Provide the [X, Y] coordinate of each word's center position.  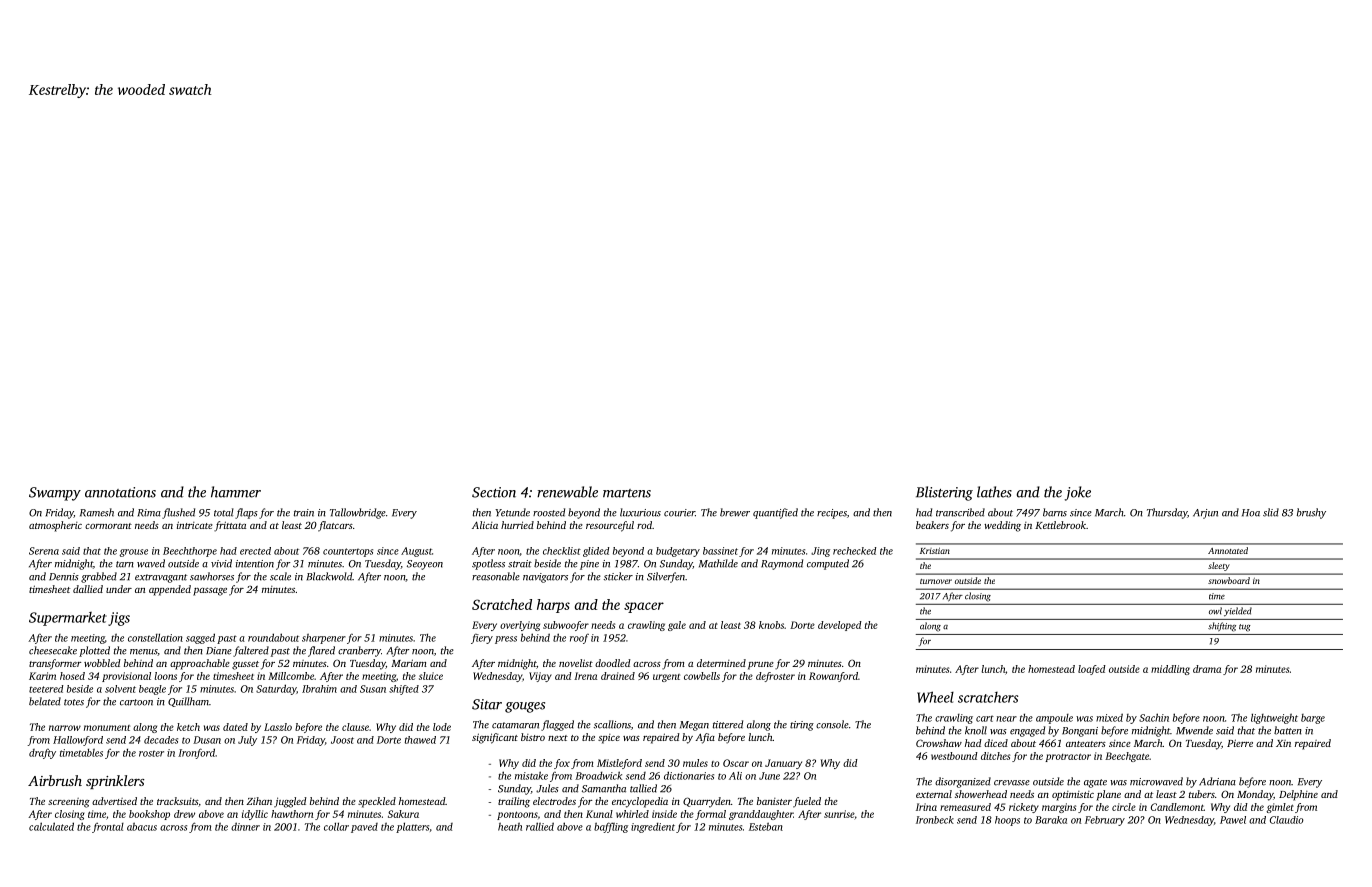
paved [364, 828]
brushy [1311, 513]
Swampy [55, 494]
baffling [611, 827]
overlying [520, 626]
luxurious [640, 512]
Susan [373, 689]
